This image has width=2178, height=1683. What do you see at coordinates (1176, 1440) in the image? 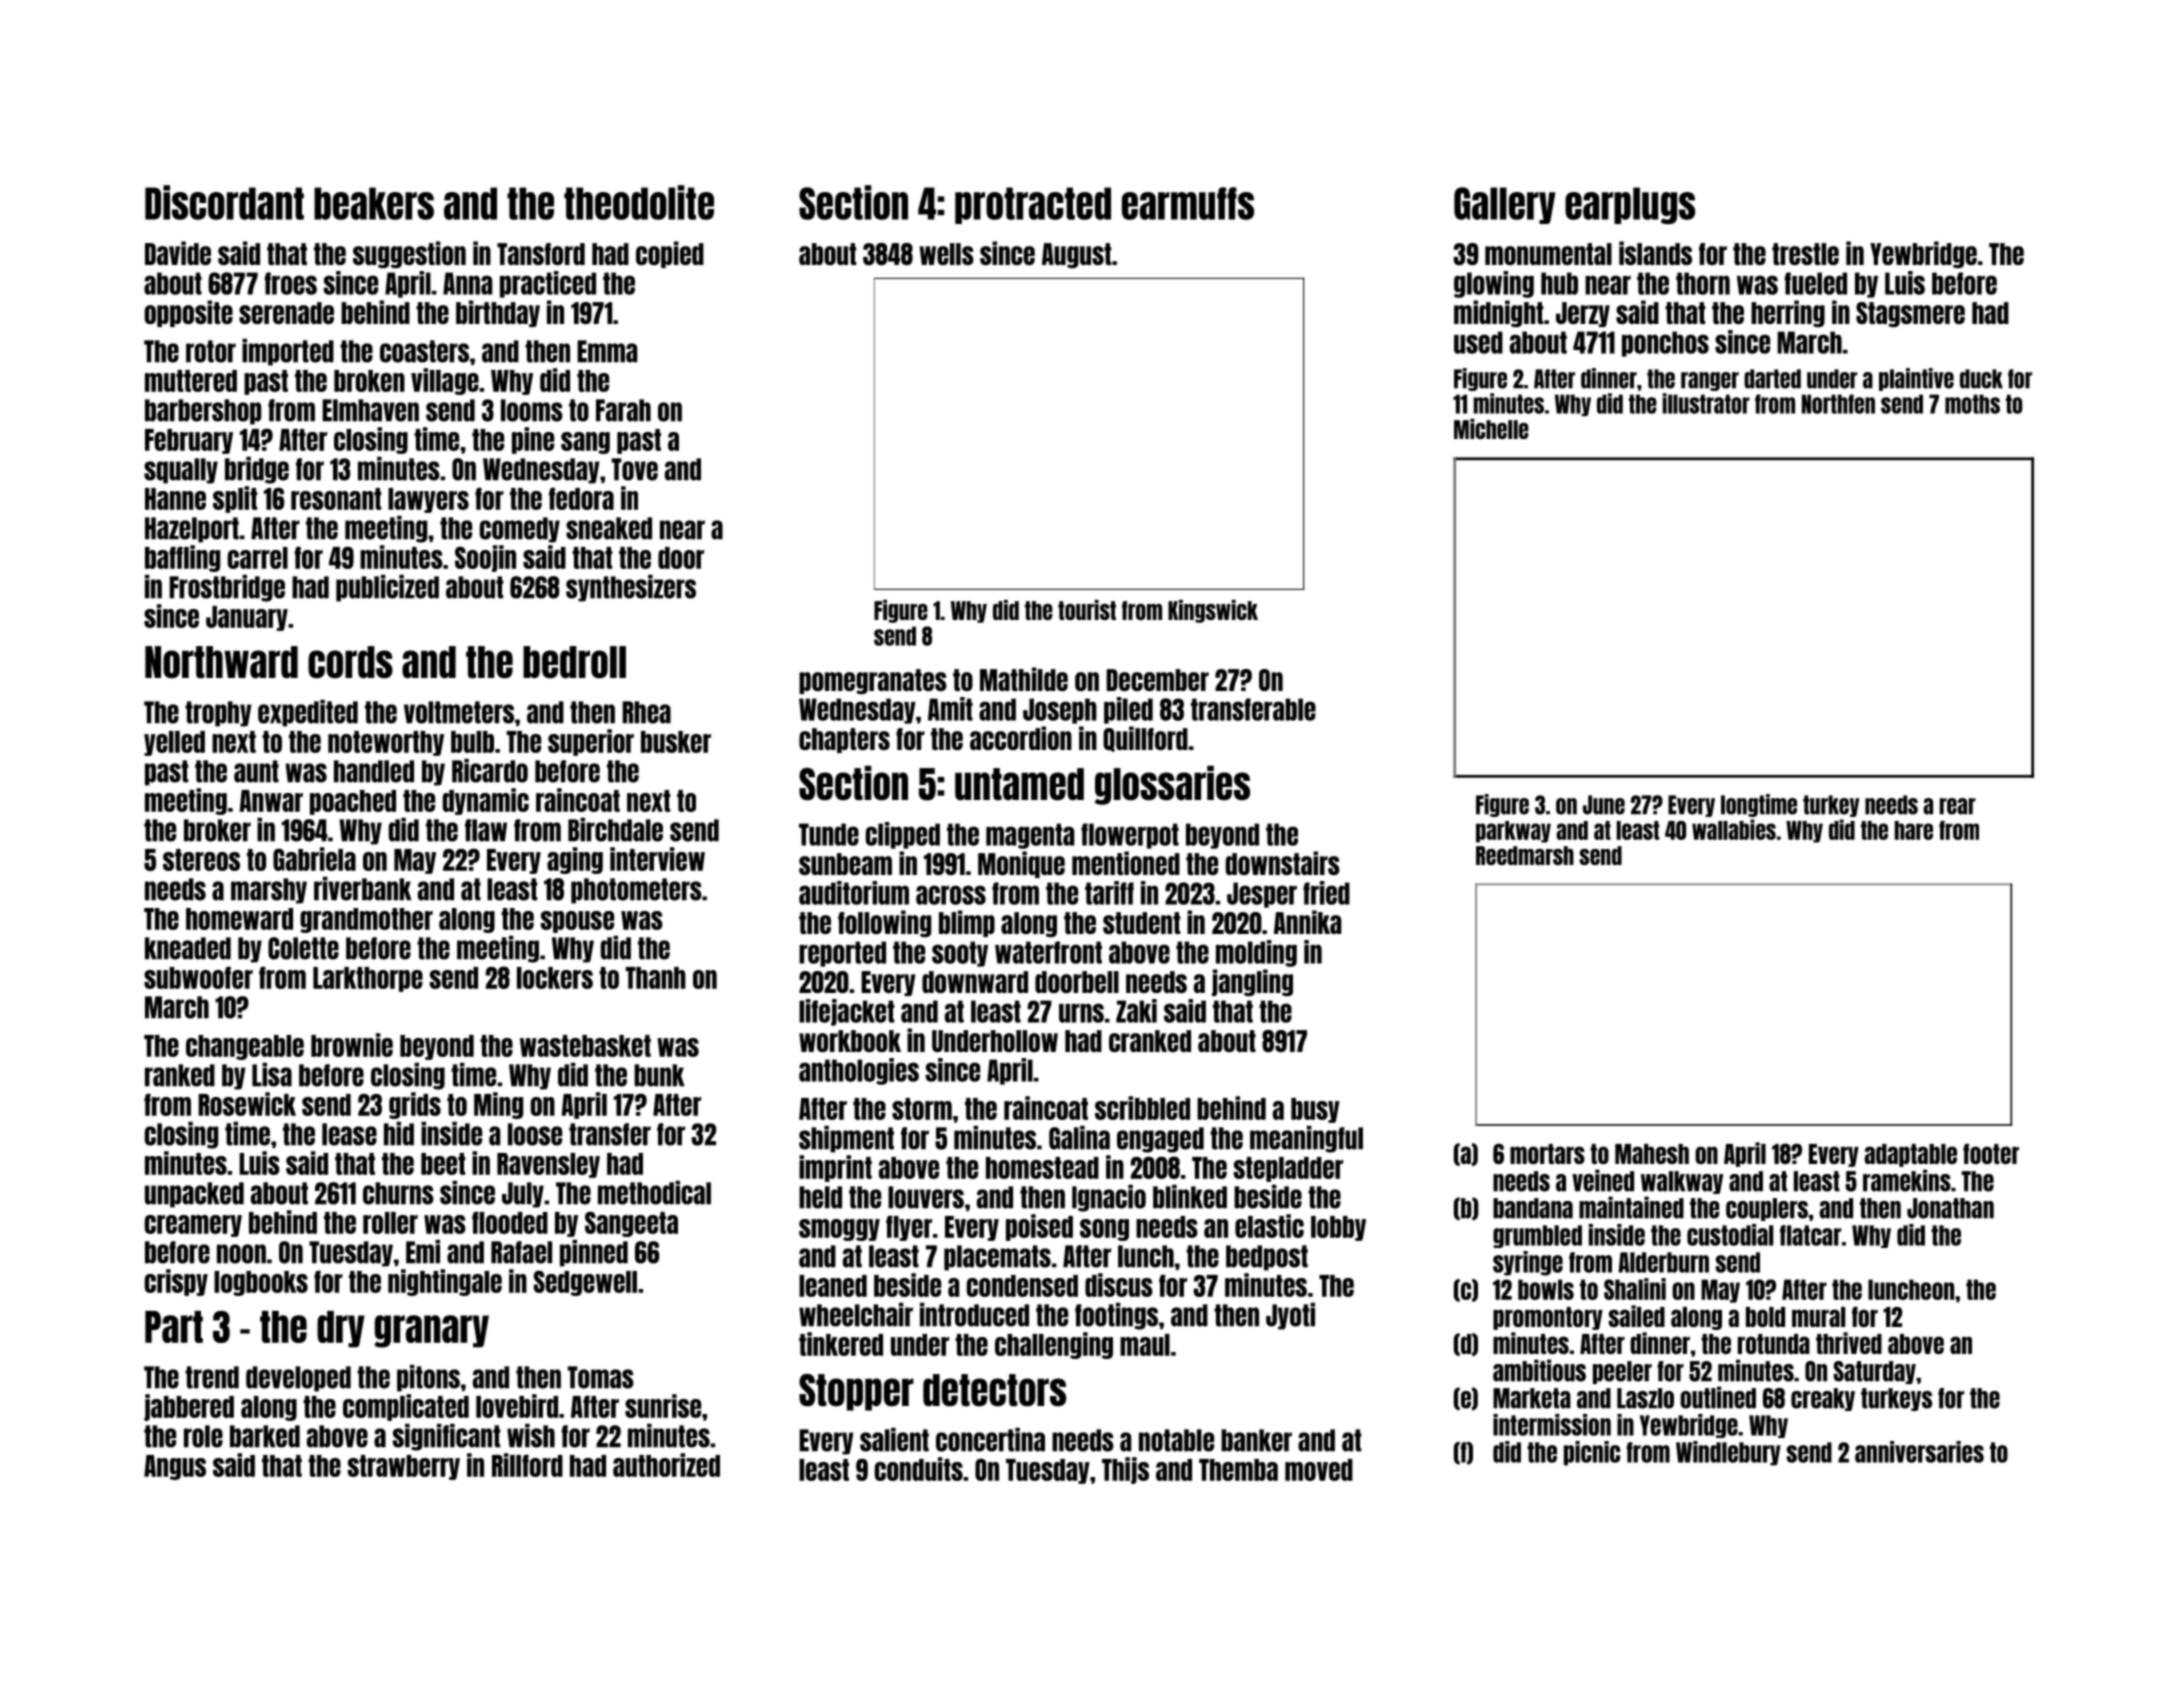
I see `notable` at bounding box center [1176, 1440].
